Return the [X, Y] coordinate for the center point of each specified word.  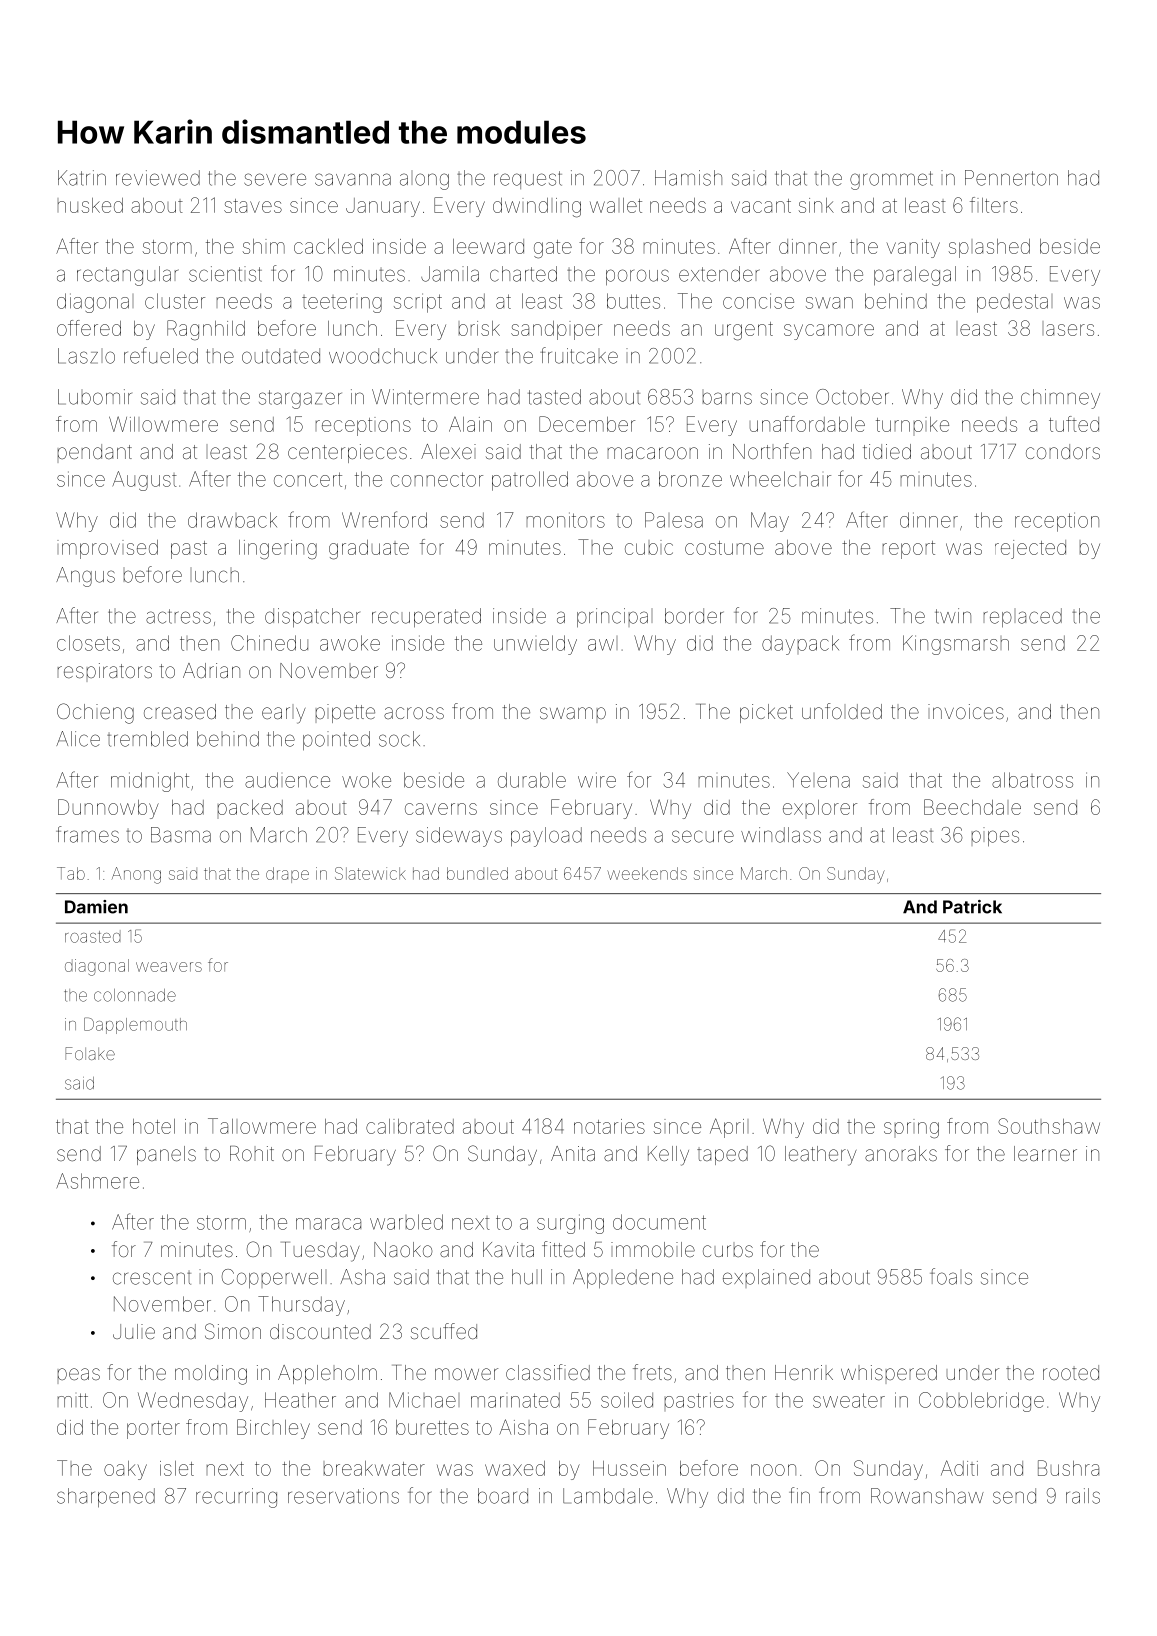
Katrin [82, 178]
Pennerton [1011, 178]
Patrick [972, 907]
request [528, 180]
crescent [152, 1278]
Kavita [508, 1249]
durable [532, 780]
